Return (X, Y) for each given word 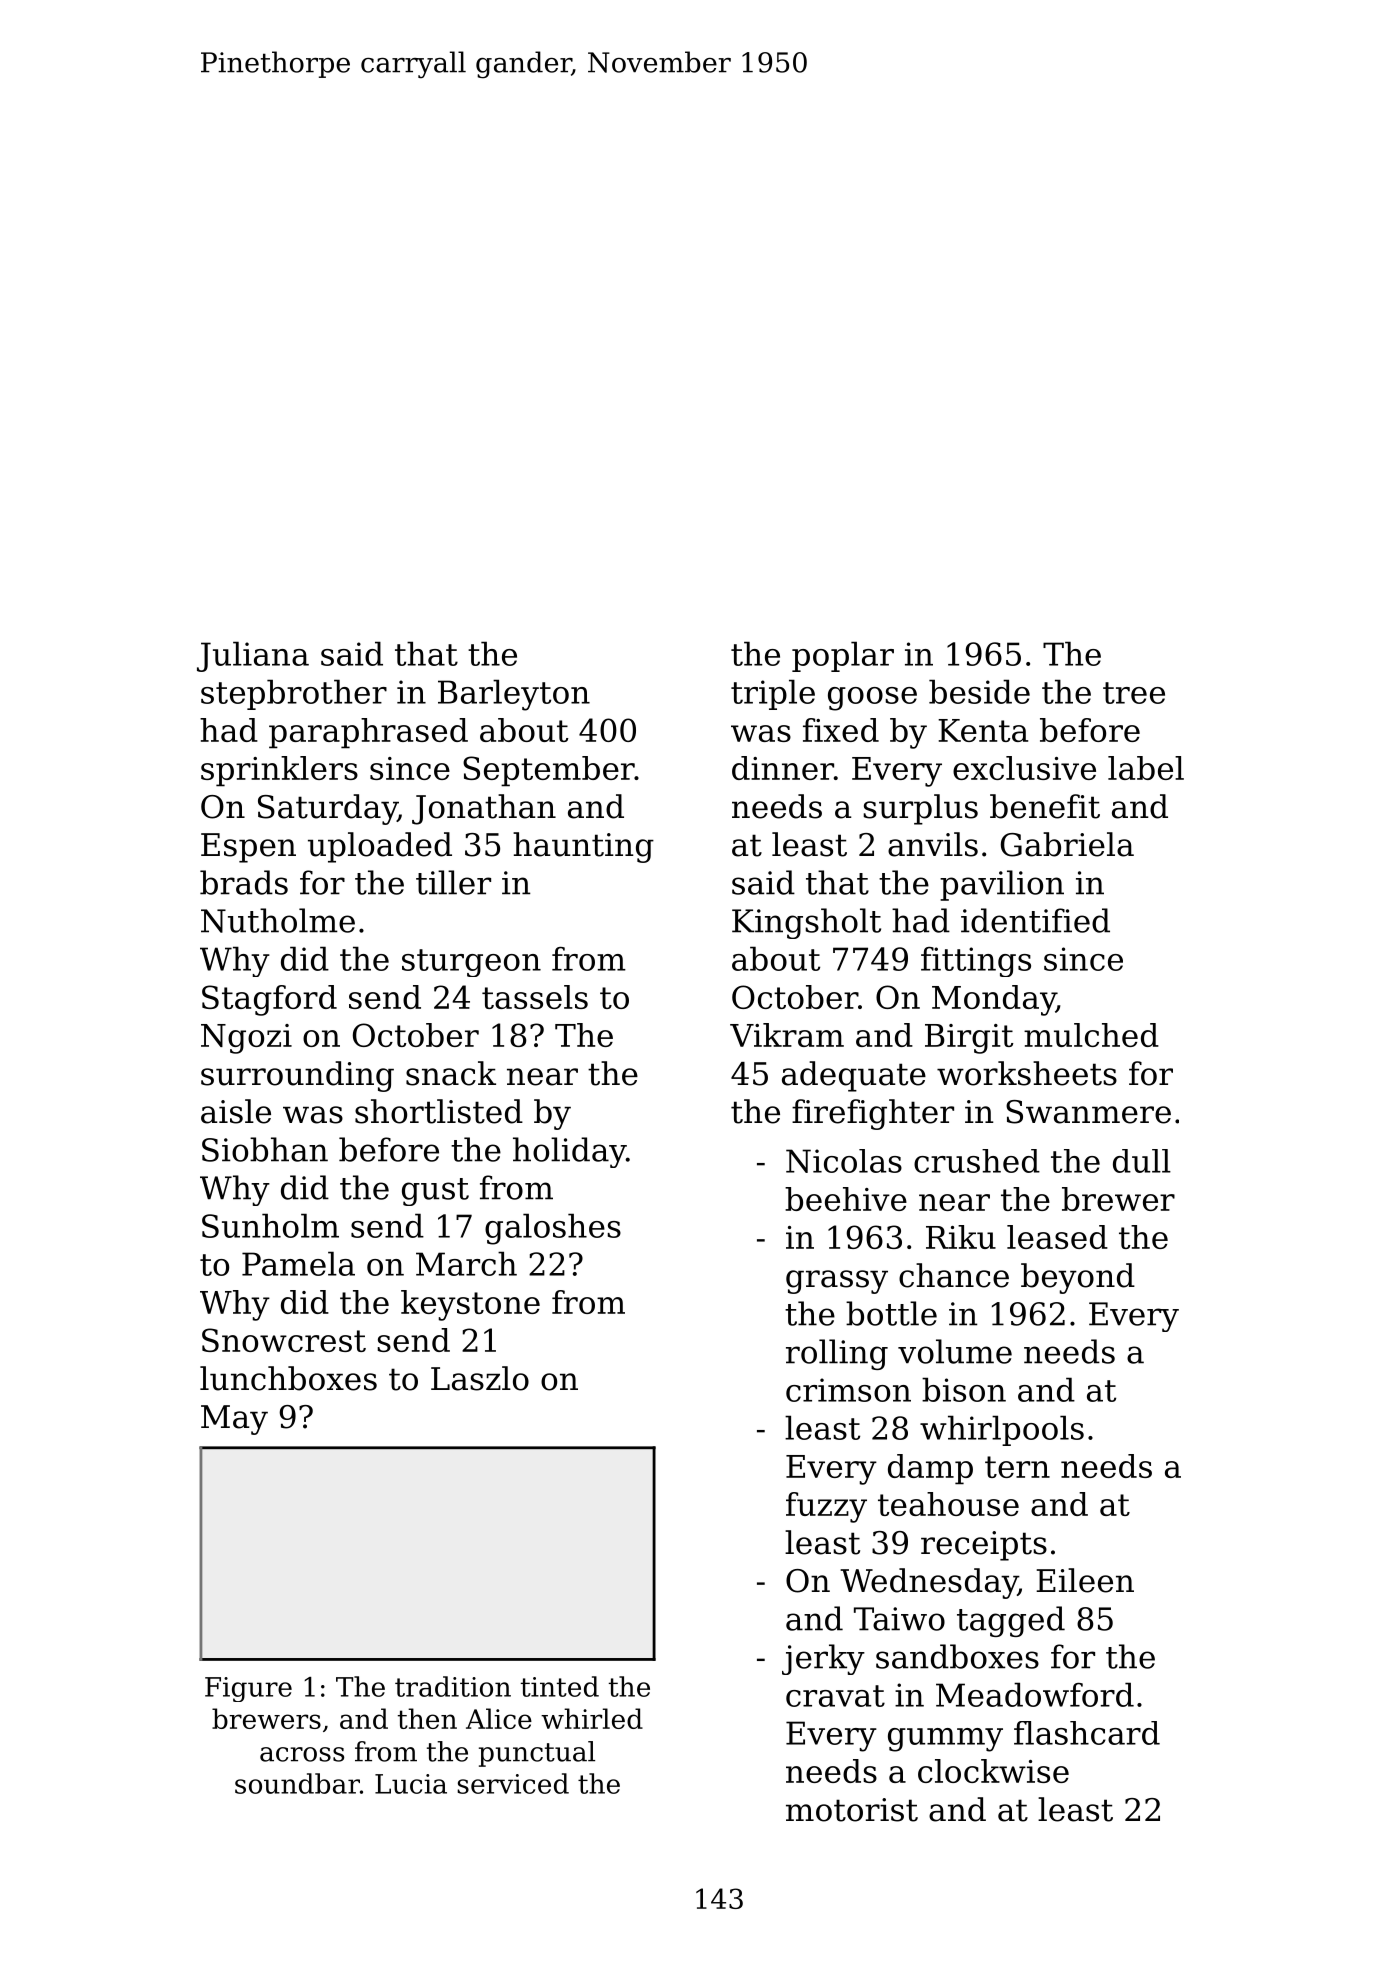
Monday (994, 1000)
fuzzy (826, 1507)
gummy (945, 1740)
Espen (248, 848)
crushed (977, 1161)
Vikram (787, 1035)
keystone (470, 1305)
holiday (569, 1152)
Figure (248, 1689)
